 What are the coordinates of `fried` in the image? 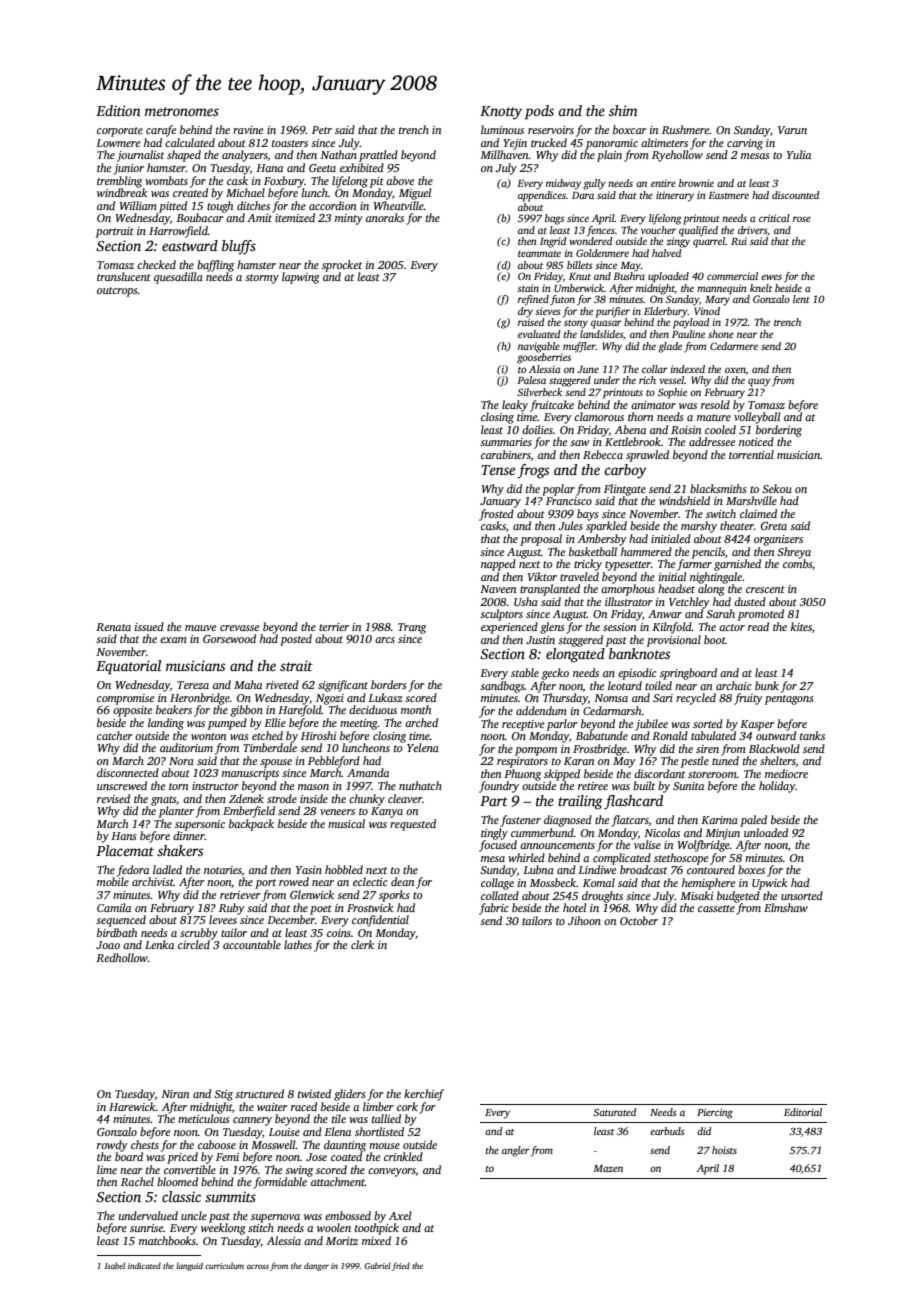 It's located at (401, 1266).
